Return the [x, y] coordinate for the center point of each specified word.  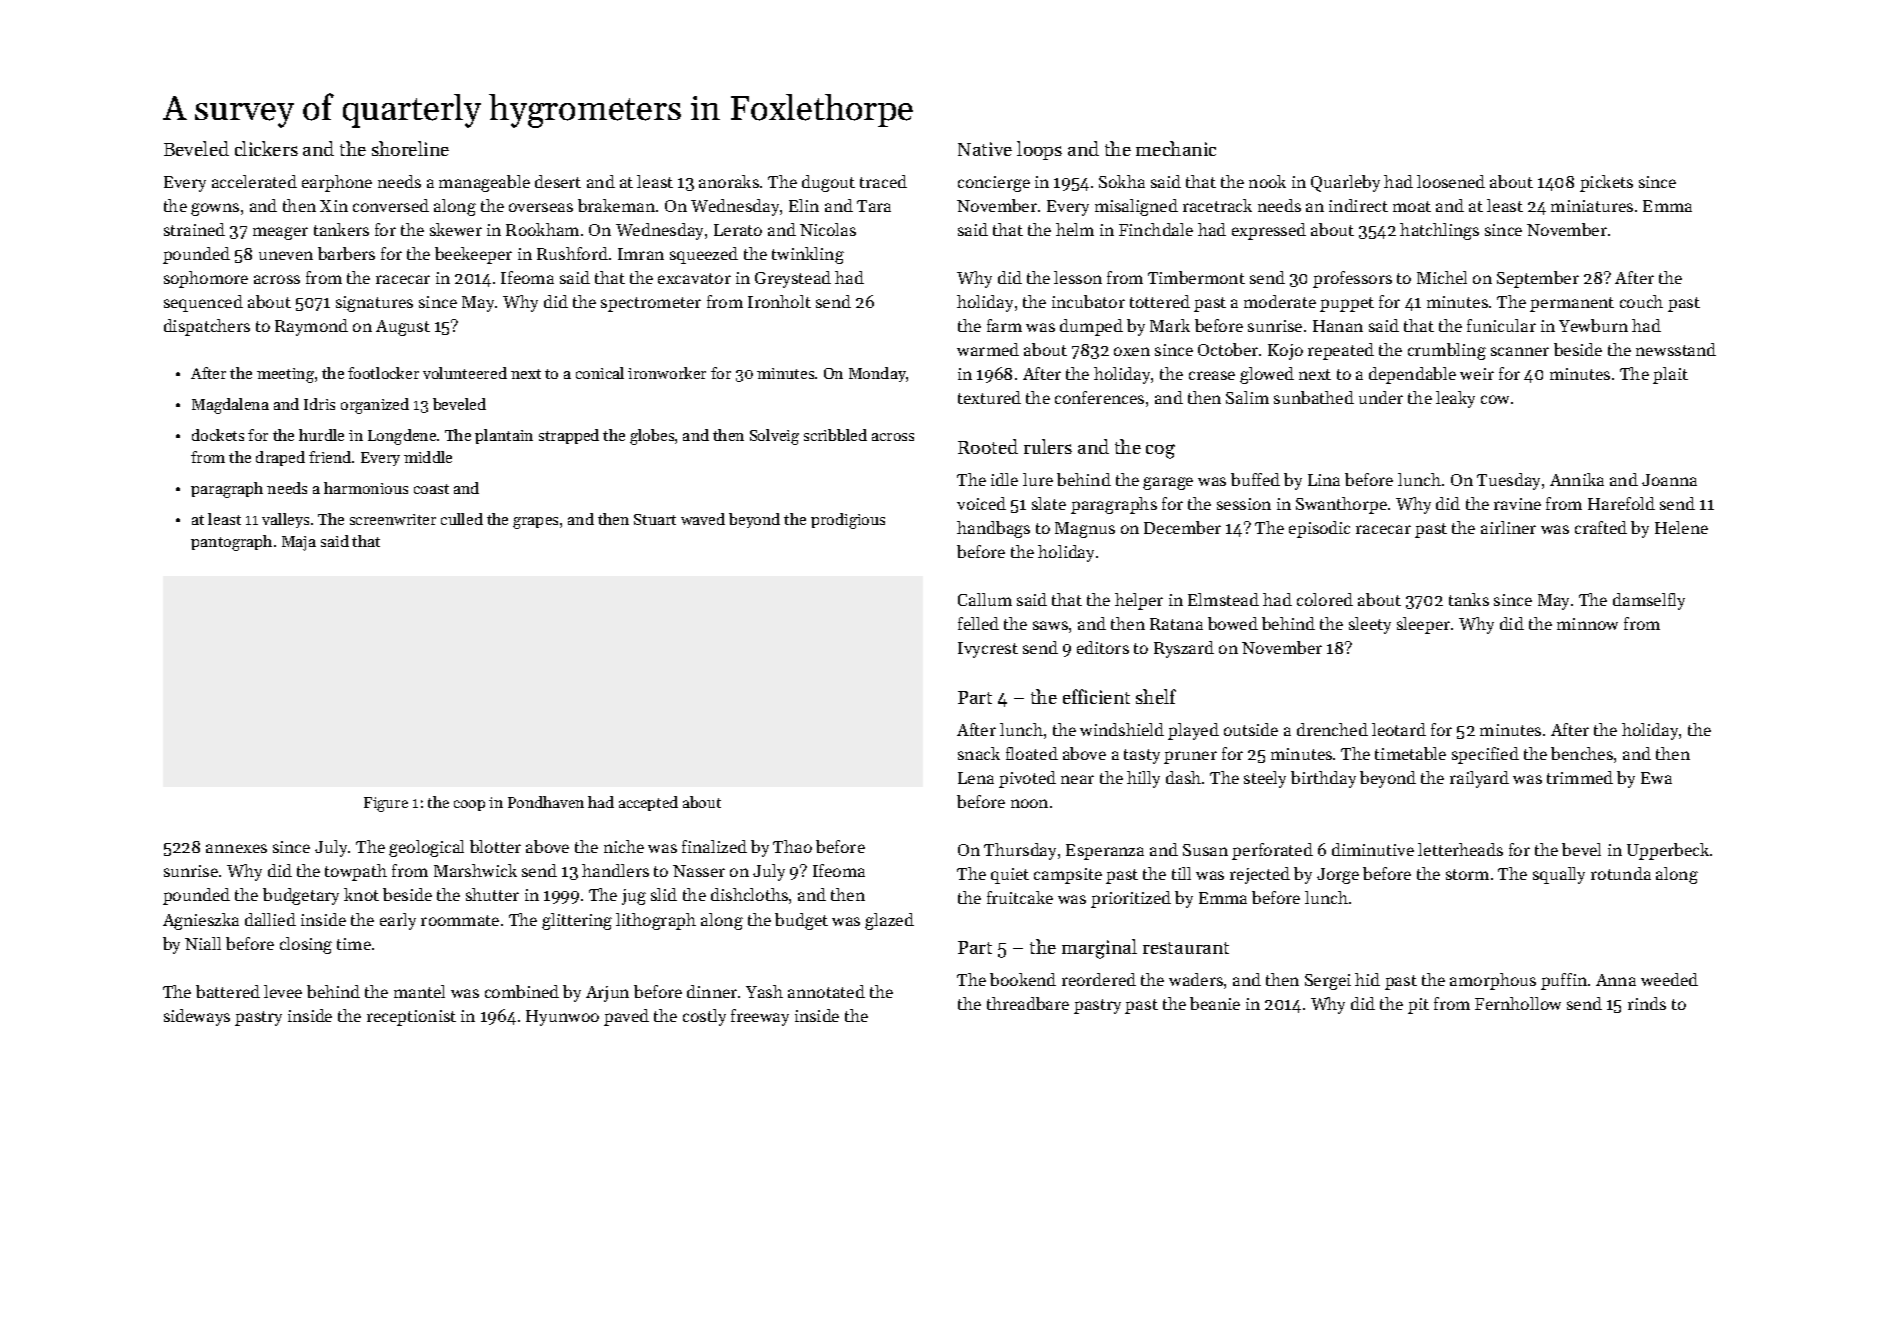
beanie [1215, 1003]
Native [985, 149]
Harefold [1621, 503]
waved [703, 519]
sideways [197, 1017]
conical [600, 373]
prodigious [848, 521]
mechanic [1176, 148]
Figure [386, 804]
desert [558, 181]
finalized [714, 846]
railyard [1479, 779]
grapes [535, 523]
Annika [1577, 479]
